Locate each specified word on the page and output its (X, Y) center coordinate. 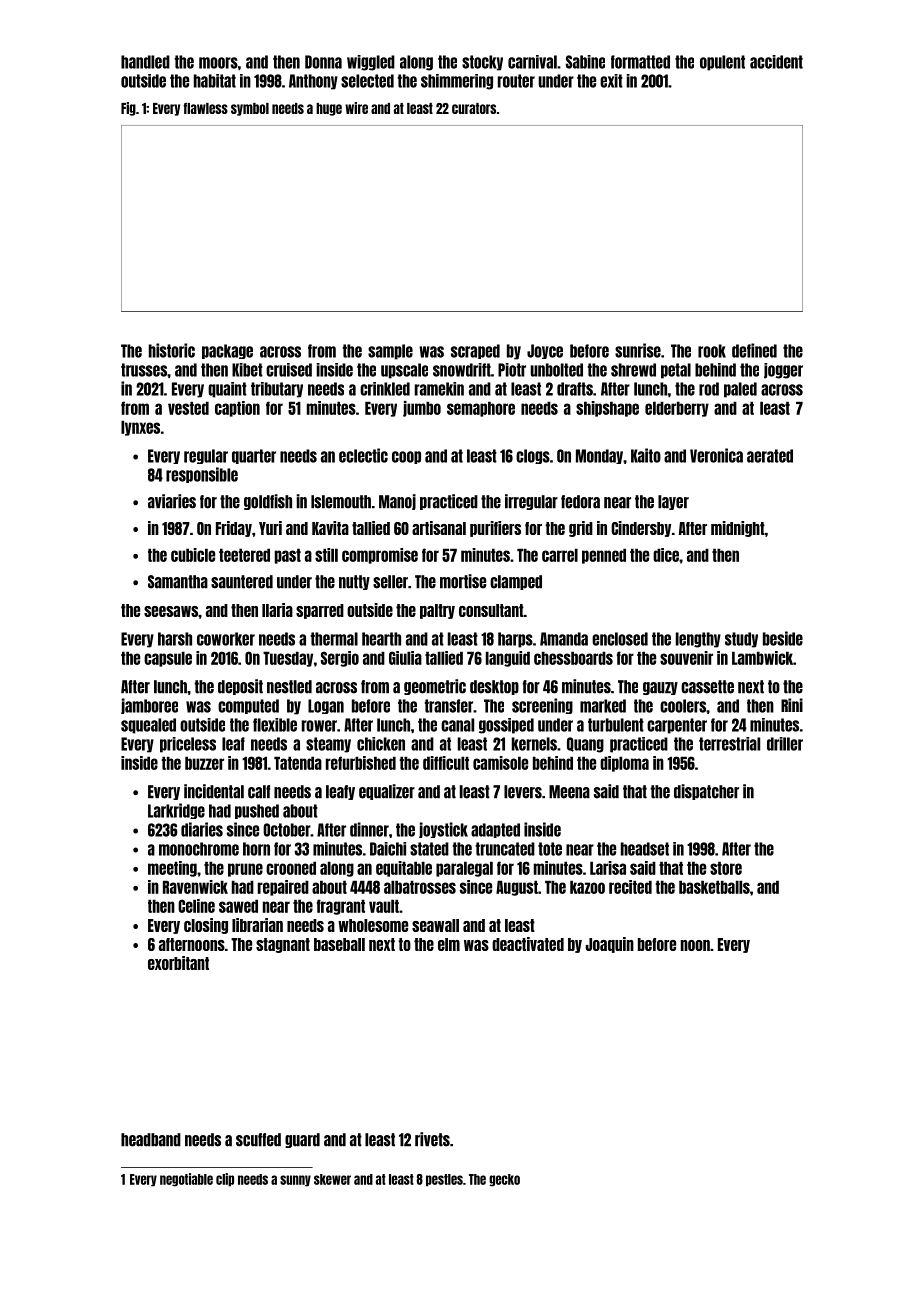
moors (218, 63)
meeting (172, 869)
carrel (560, 555)
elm (449, 944)
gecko (504, 1180)
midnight (738, 529)
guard (302, 1140)
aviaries (172, 501)
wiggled (371, 63)
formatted (640, 62)
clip (225, 1180)
